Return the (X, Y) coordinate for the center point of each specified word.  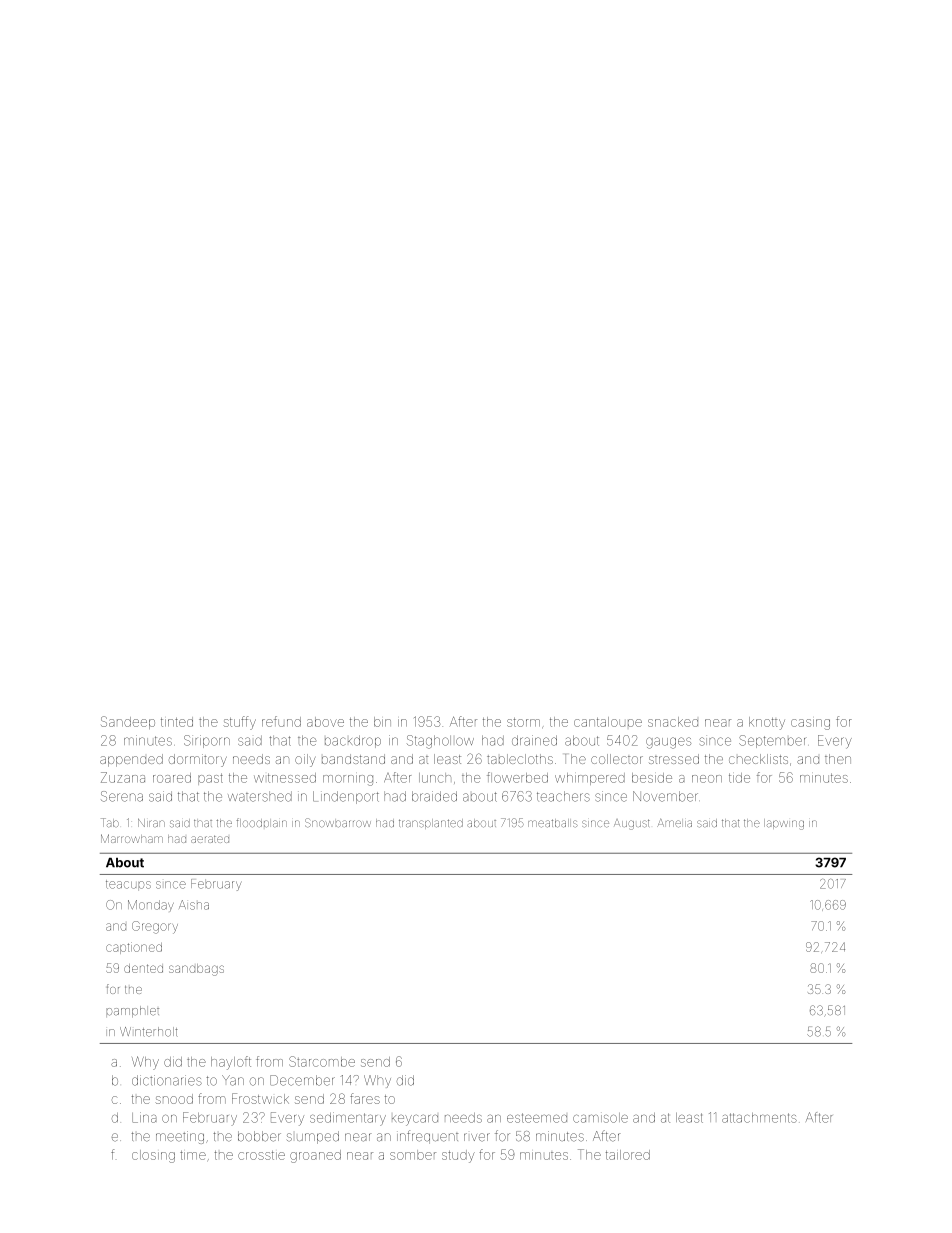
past (210, 779)
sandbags (196, 970)
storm (523, 722)
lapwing (784, 824)
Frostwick (260, 1098)
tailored (628, 1155)
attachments (759, 1118)
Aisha (194, 905)
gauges (668, 743)
